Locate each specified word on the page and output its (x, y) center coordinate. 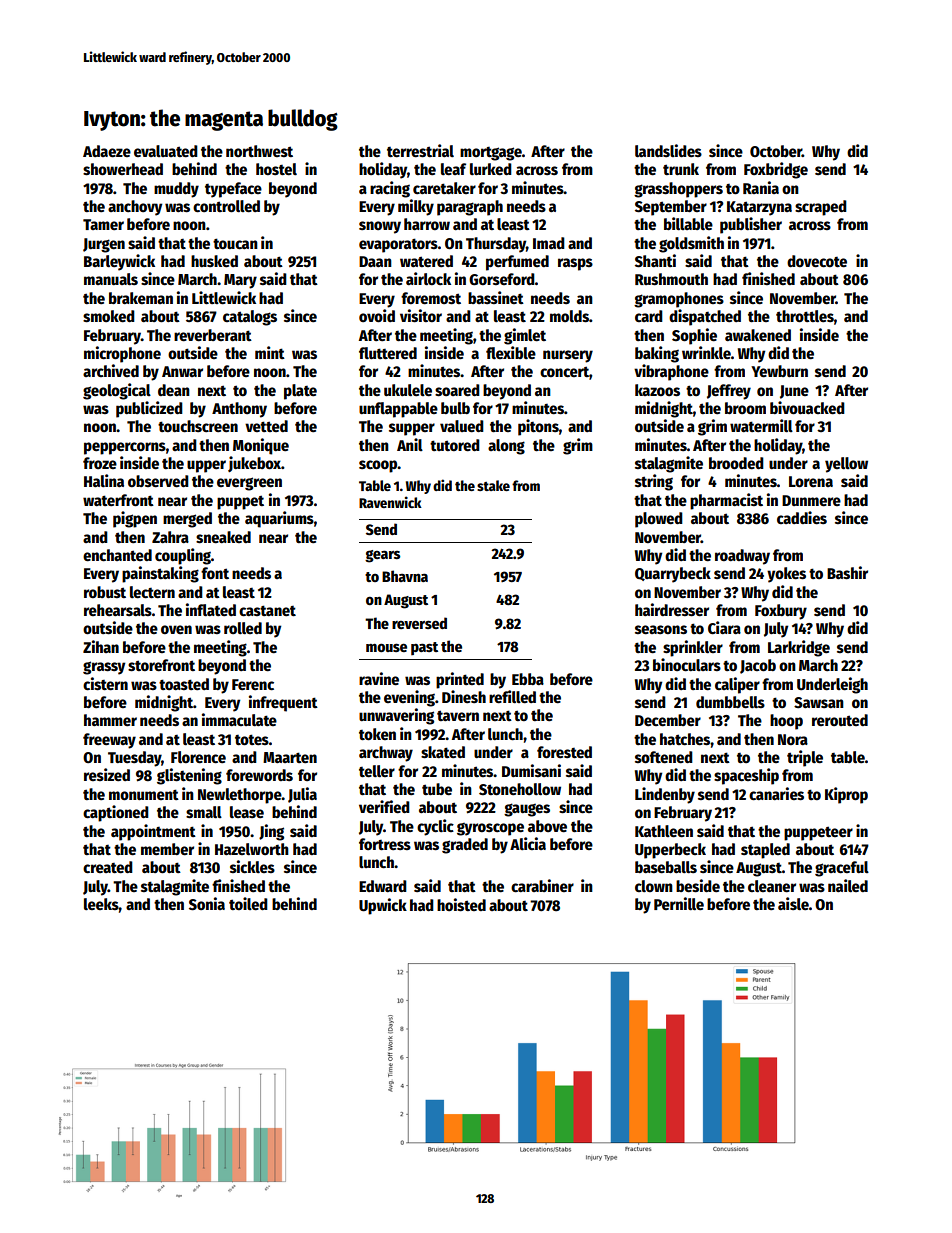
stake (493, 485)
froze (100, 463)
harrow (427, 224)
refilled (512, 697)
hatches (685, 739)
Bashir (847, 573)
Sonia (207, 904)
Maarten (290, 757)
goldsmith (691, 244)
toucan (235, 244)
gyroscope (490, 829)
